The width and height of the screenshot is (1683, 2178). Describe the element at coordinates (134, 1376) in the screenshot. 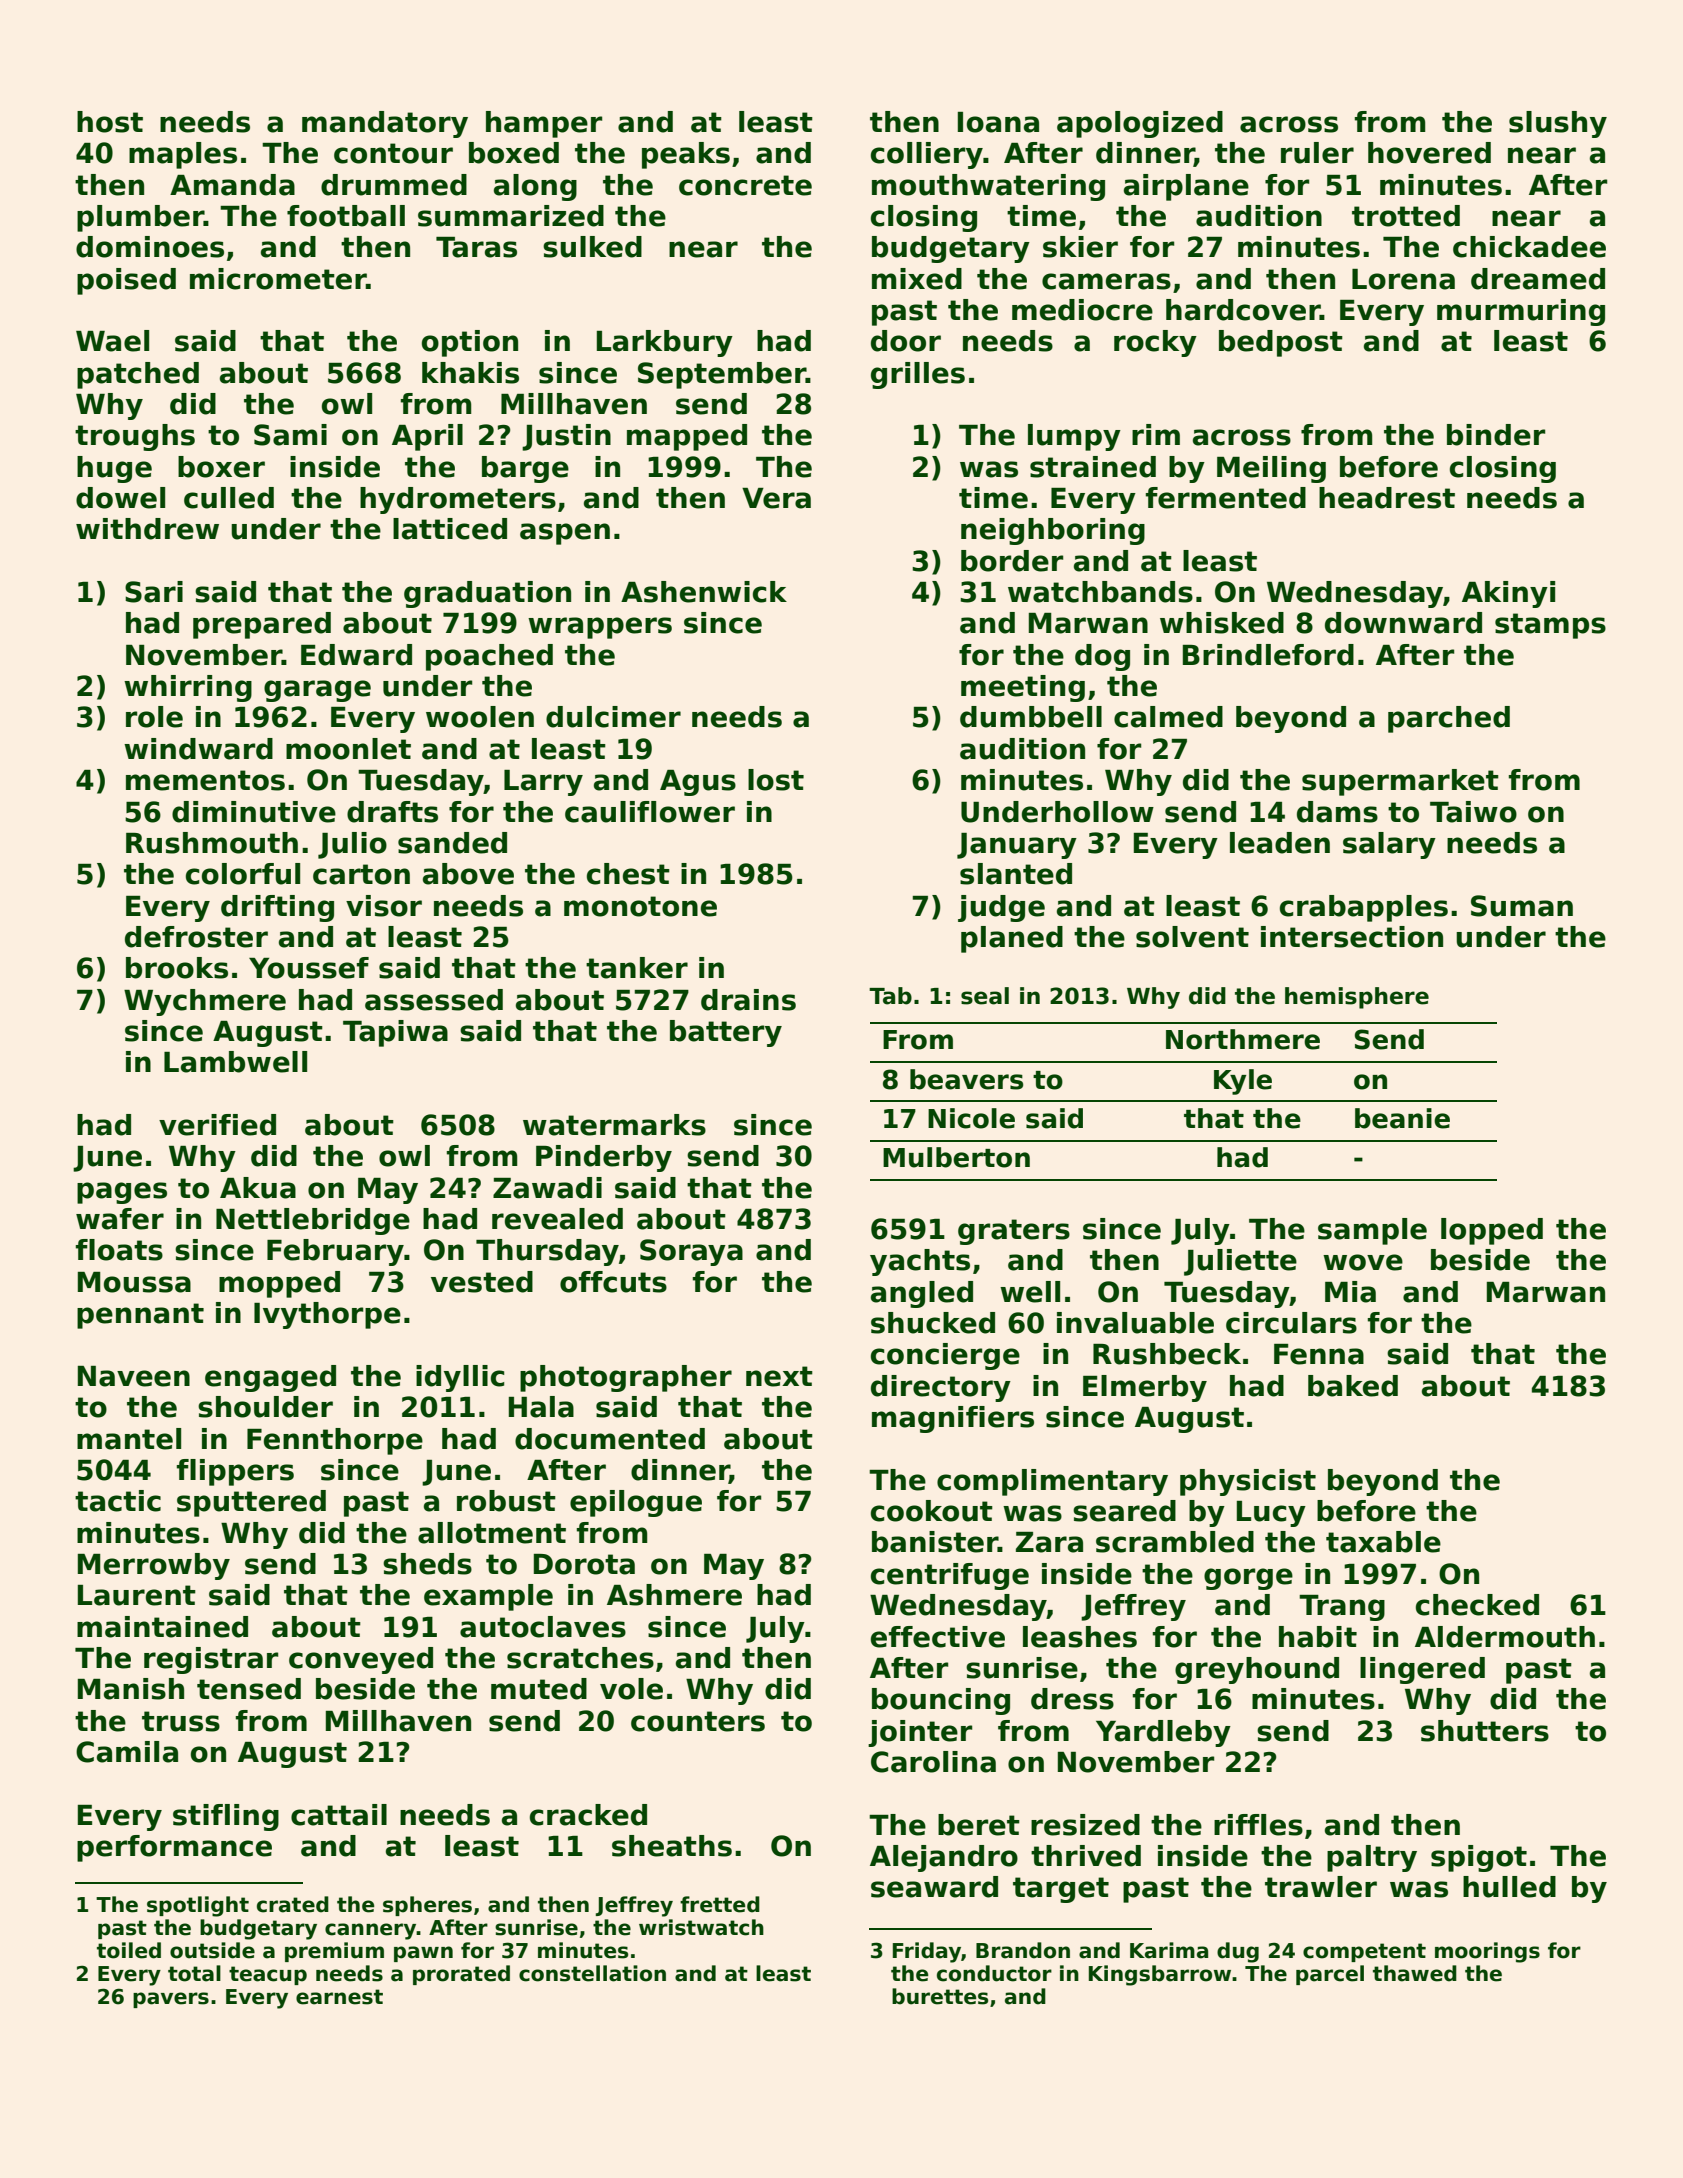

I see `Naveen` at that location.
